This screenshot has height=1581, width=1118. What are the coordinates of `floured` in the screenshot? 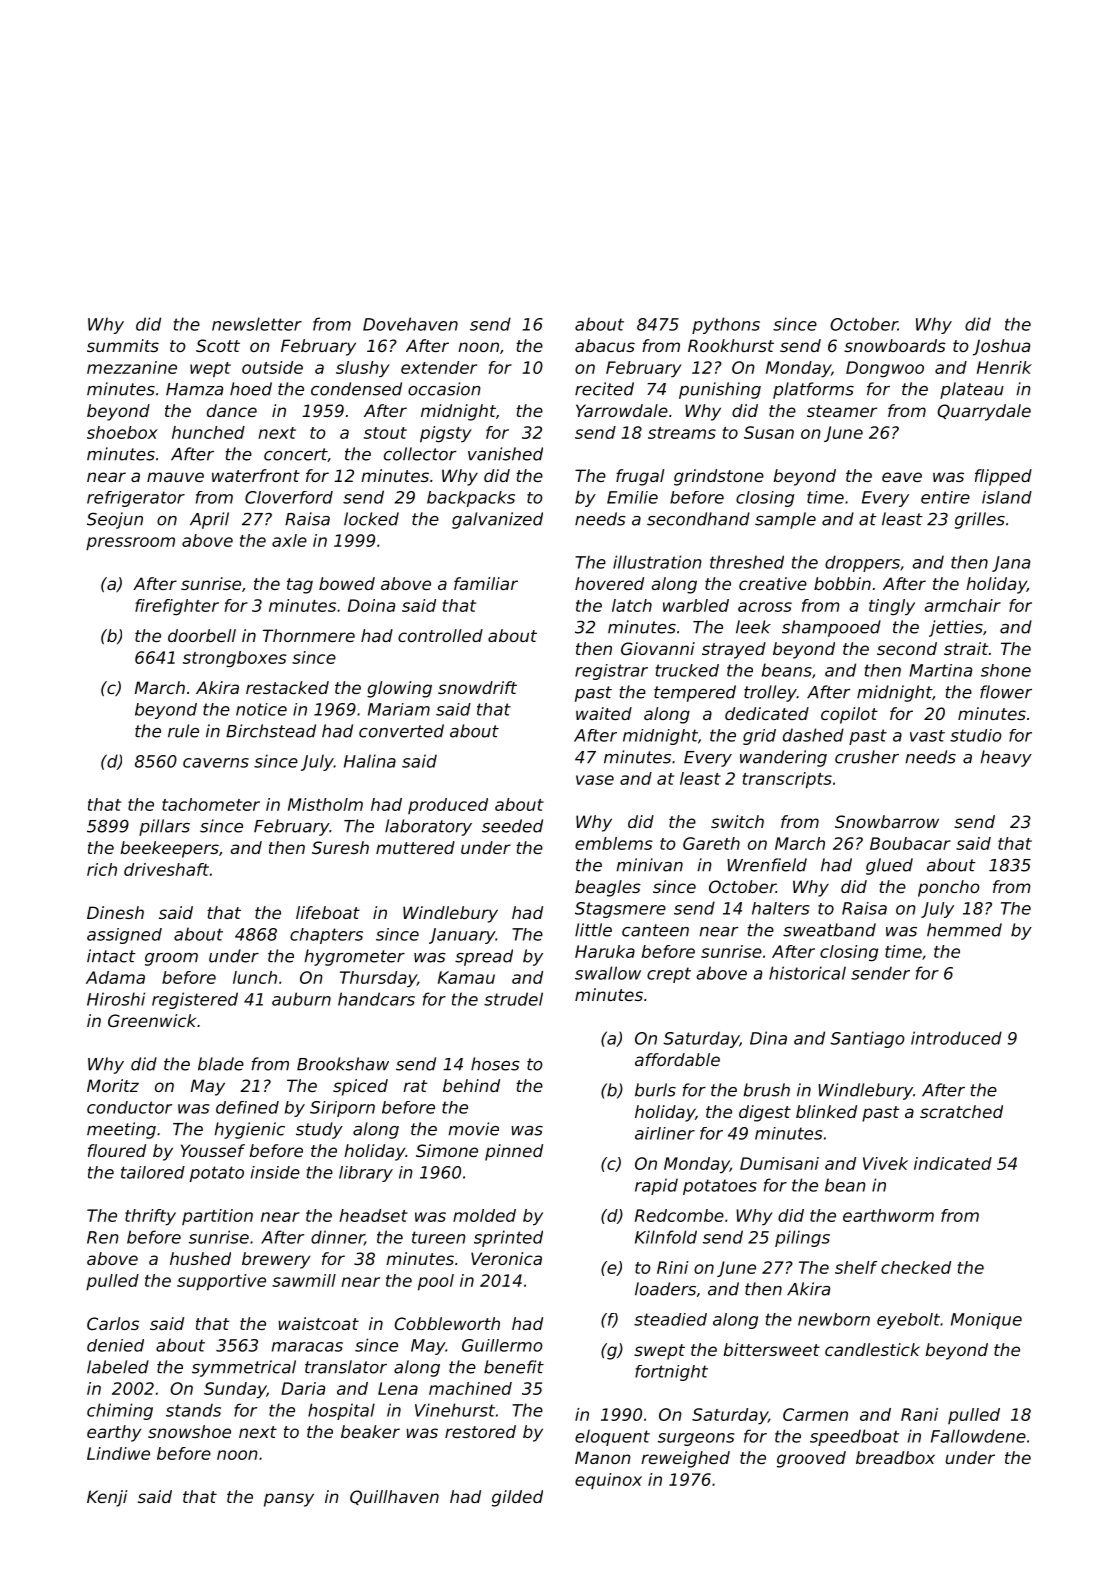 It's located at (117, 1150).
